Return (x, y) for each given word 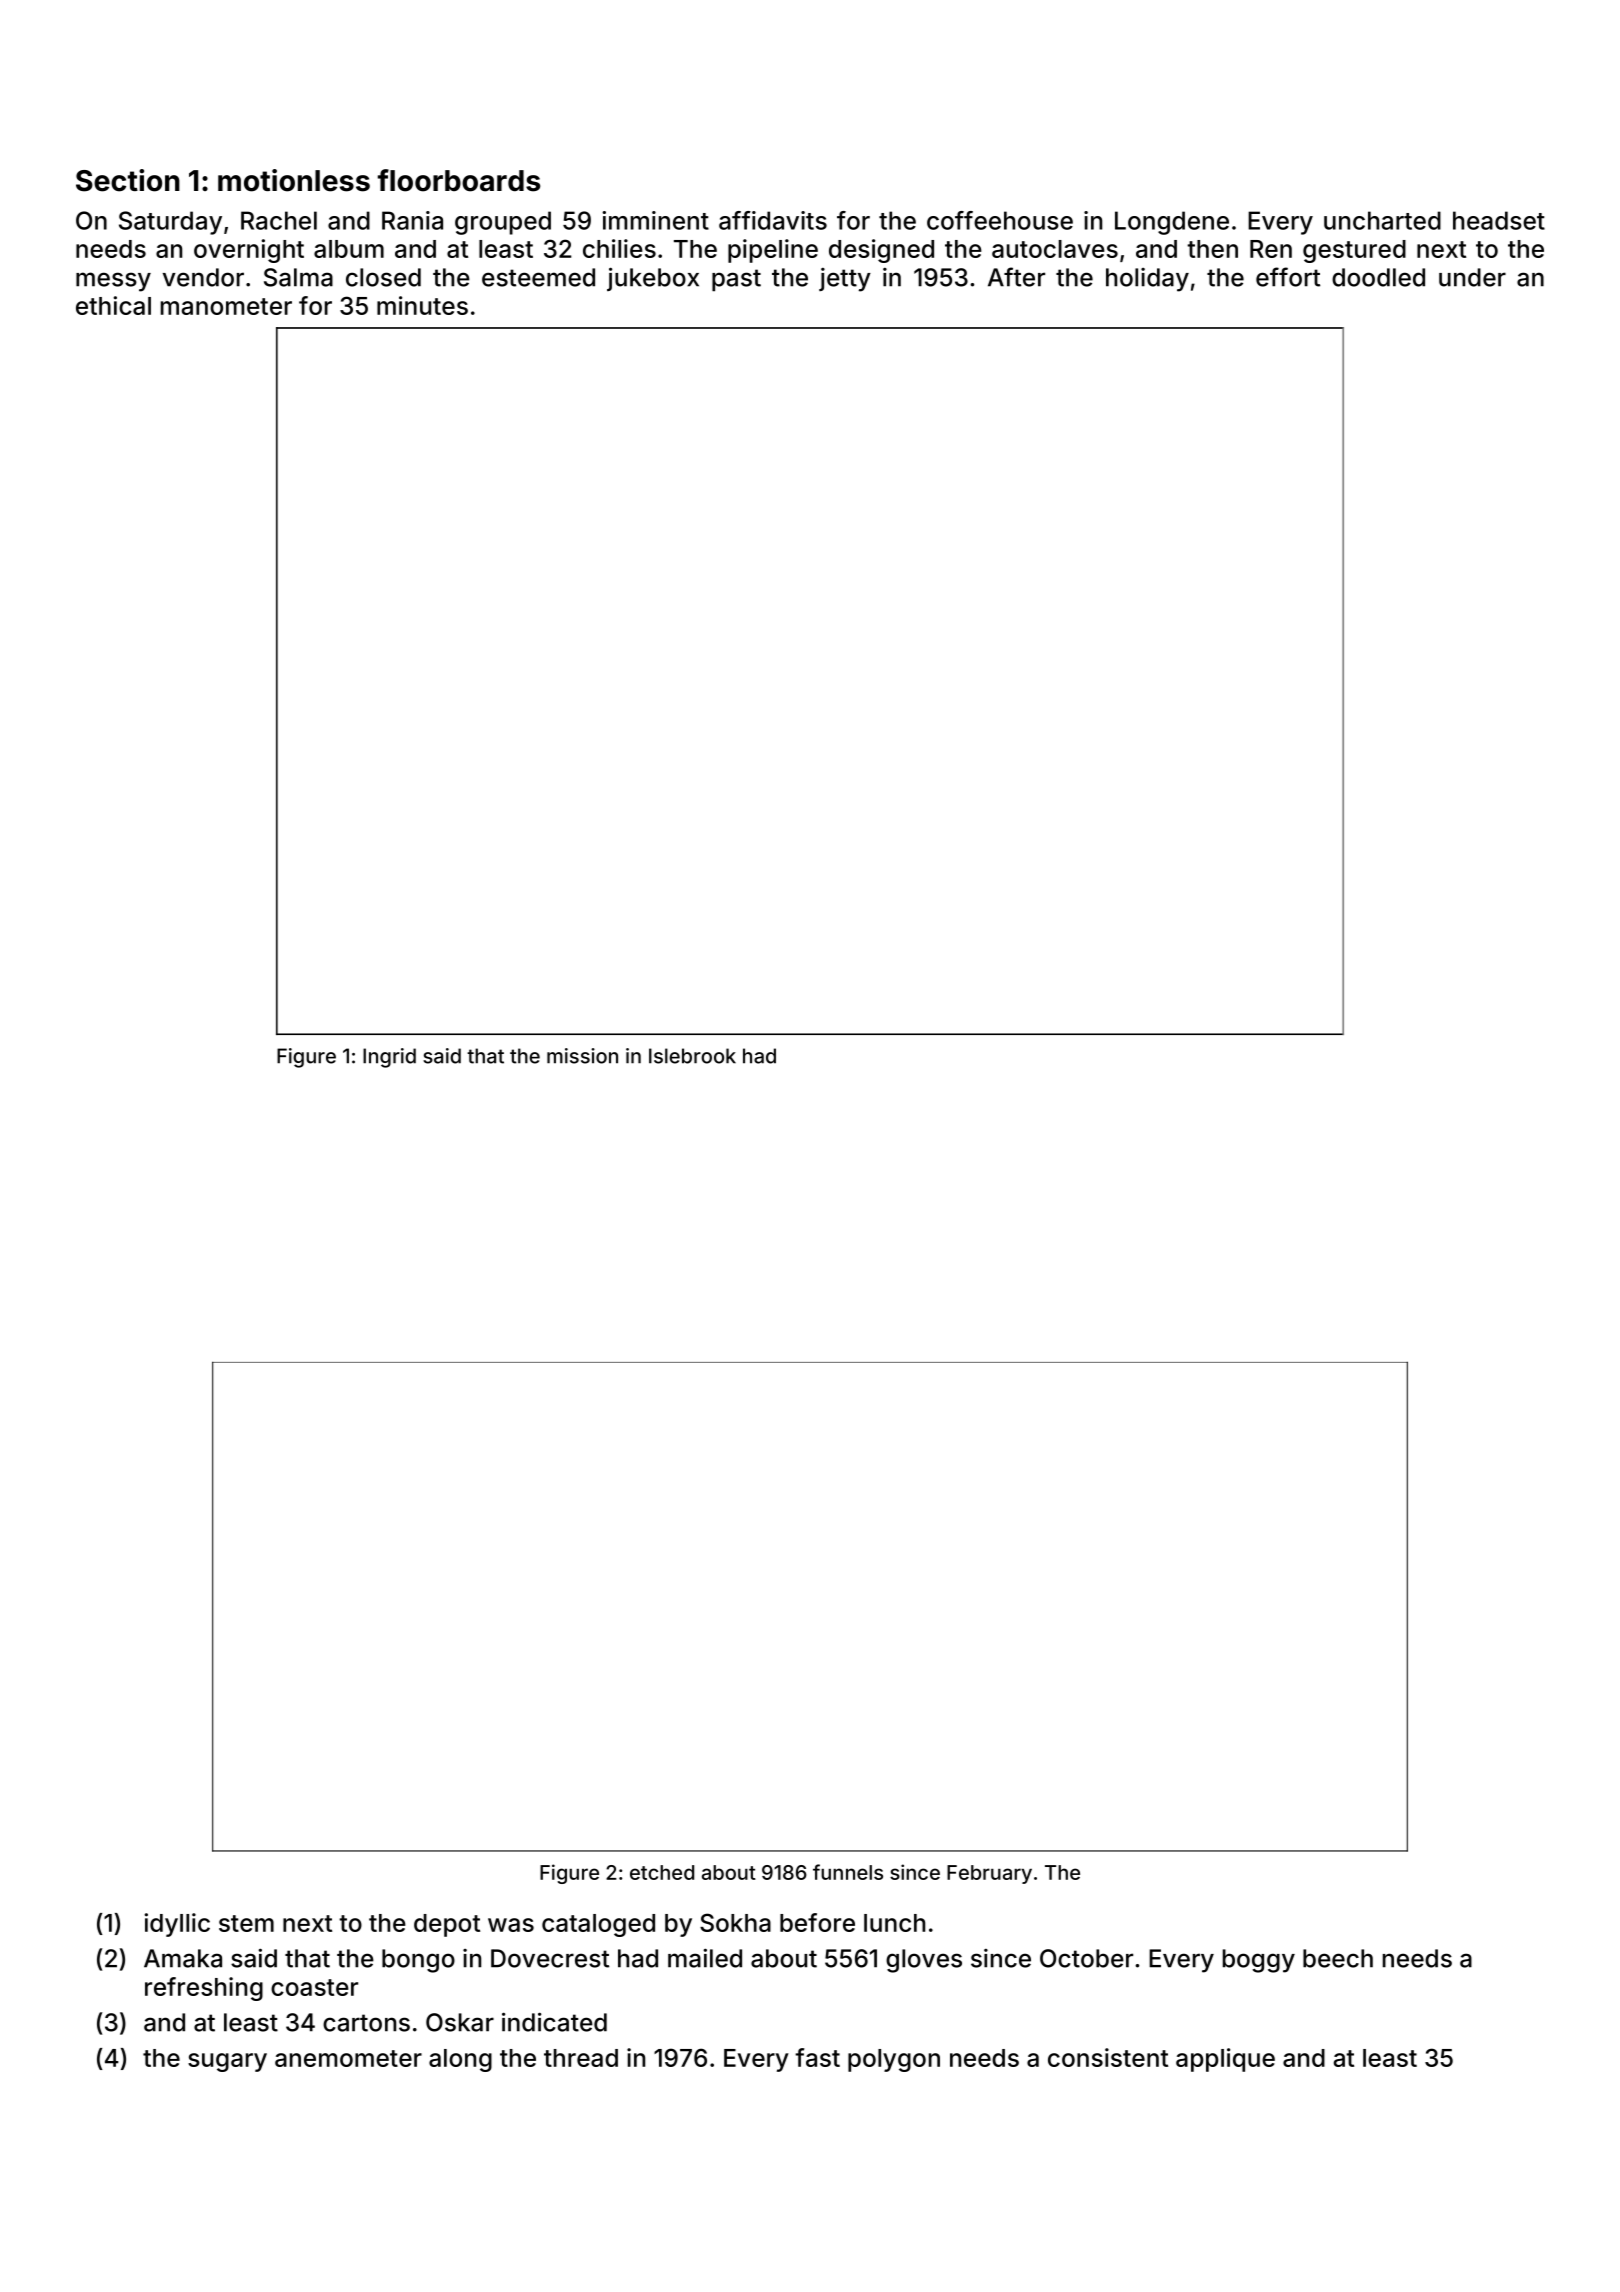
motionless (294, 180)
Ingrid (389, 1058)
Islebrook (692, 1056)
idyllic (177, 1925)
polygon (894, 2060)
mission (582, 1056)
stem (246, 1923)
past (736, 280)
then (1212, 249)
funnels (848, 1872)
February (989, 1874)
